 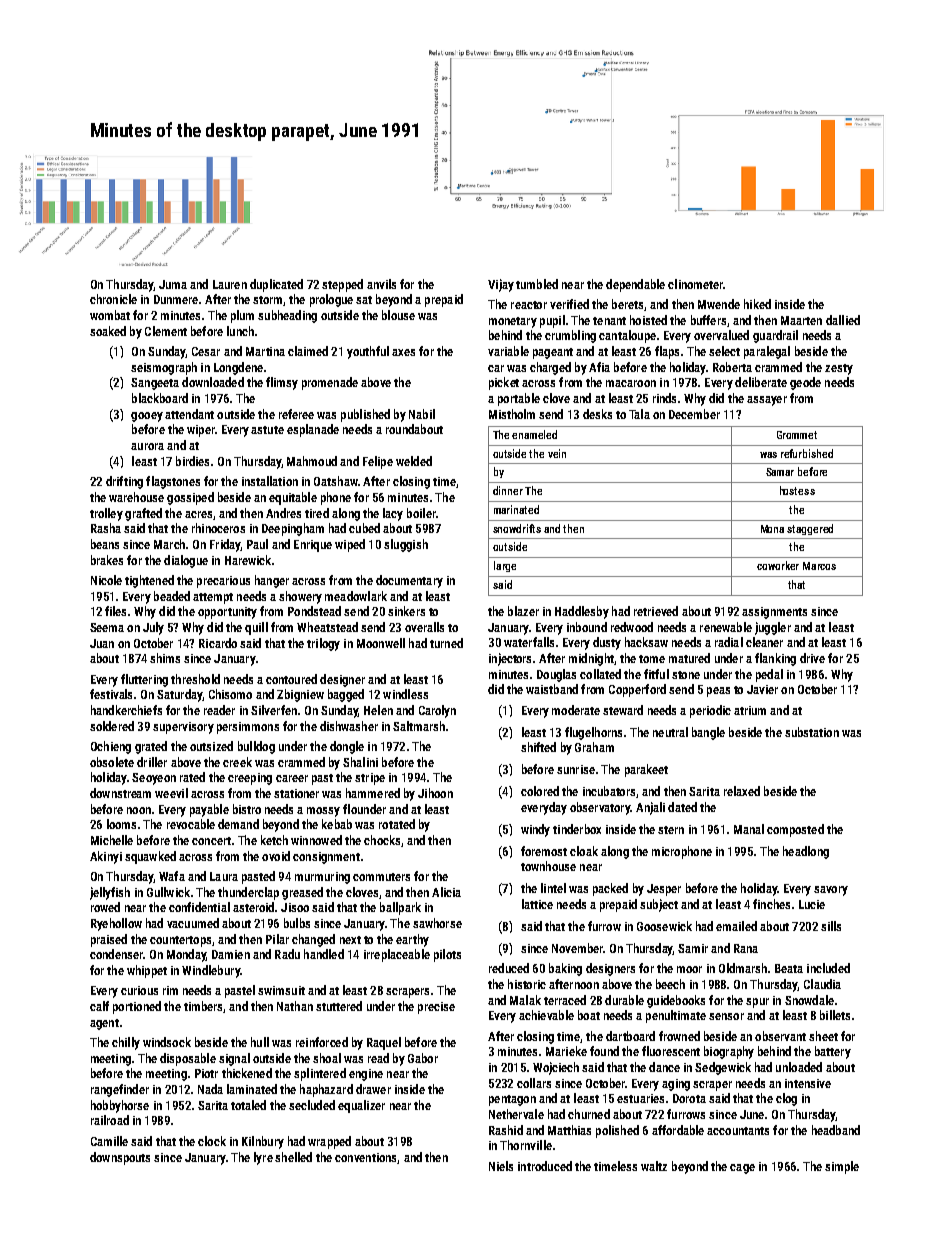 I want to click on files, so click(x=115, y=611).
